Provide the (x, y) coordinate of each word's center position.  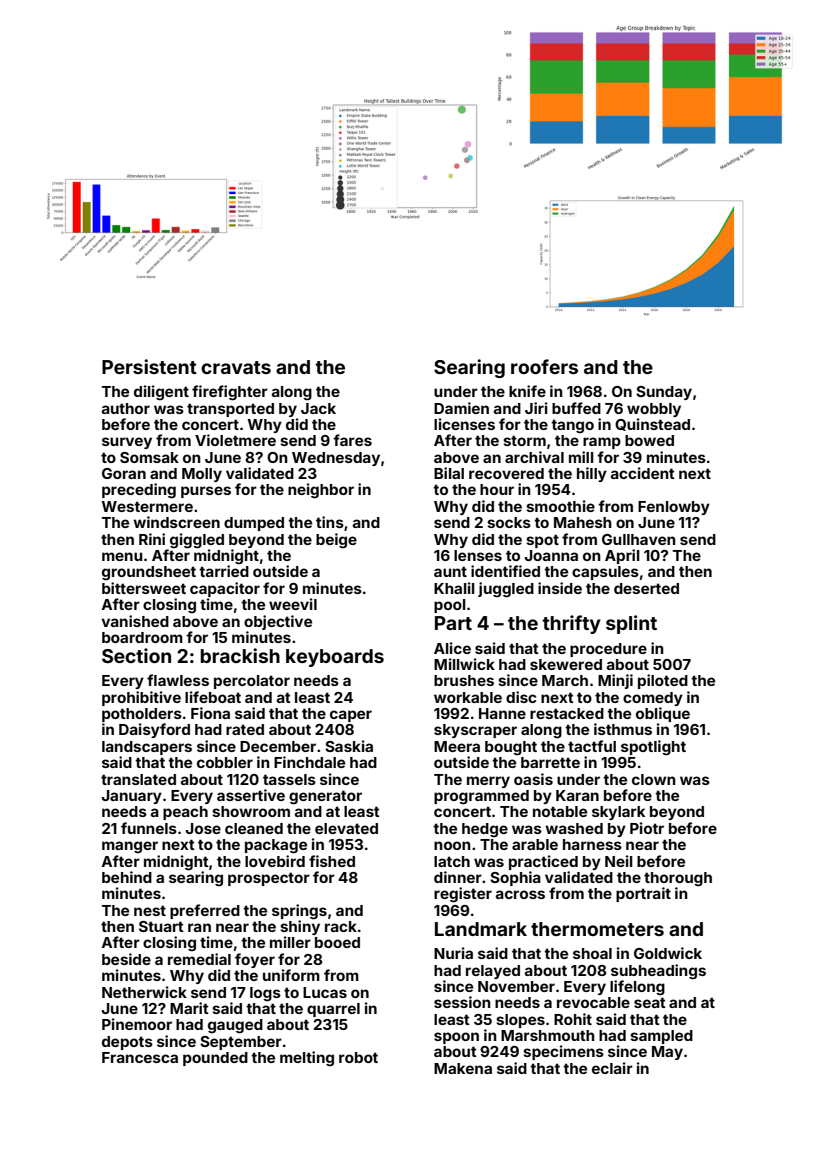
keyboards (335, 658)
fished (332, 861)
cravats (236, 367)
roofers (544, 366)
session (462, 1002)
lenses (478, 555)
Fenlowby (674, 508)
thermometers (597, 929)
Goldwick (668, 953)
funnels (149, 828)
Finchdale (309, 762)
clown (654, 779)
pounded (215, 1059)
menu (122, 556)
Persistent (149, 366)
